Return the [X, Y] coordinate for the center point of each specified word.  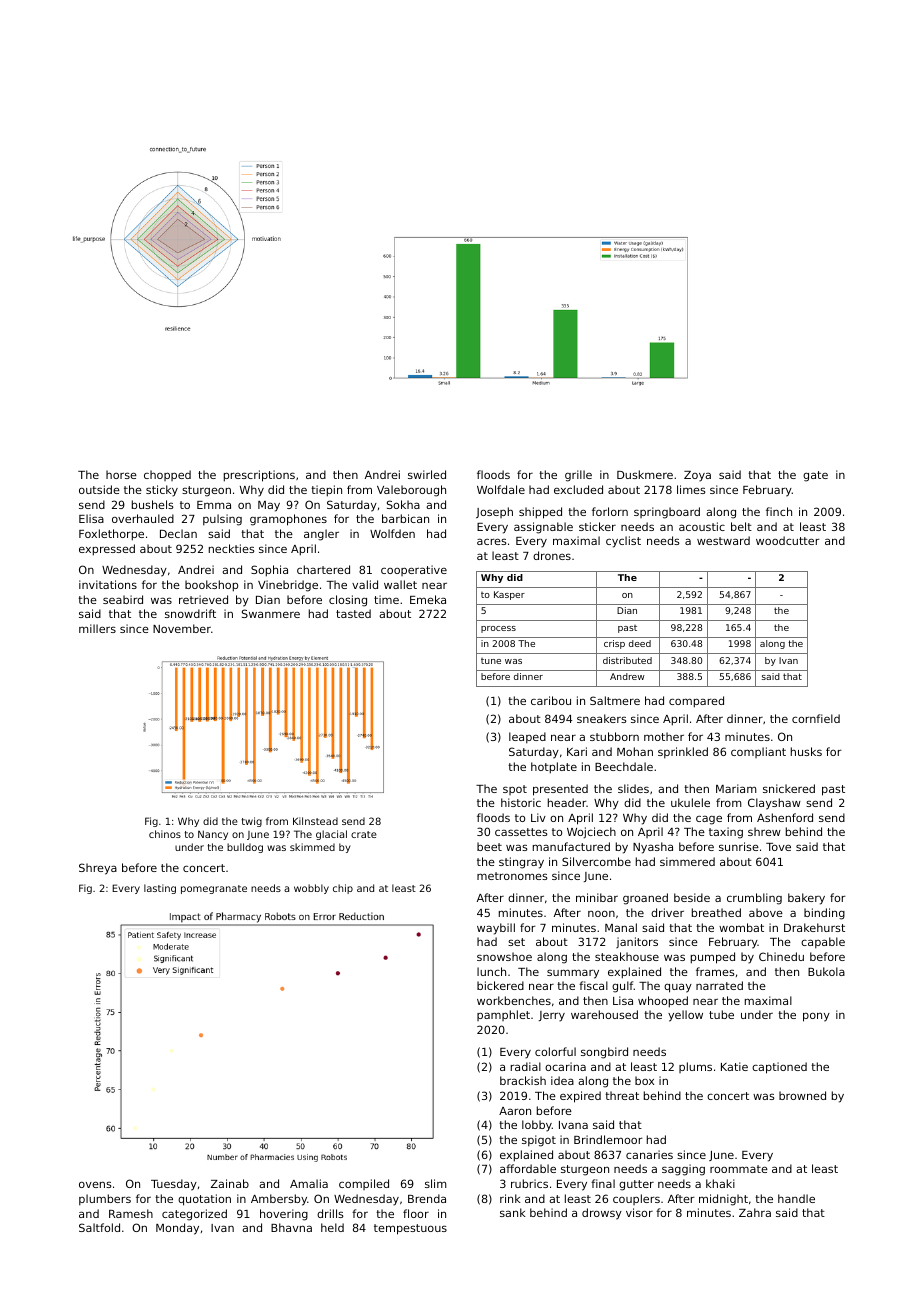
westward [723, 540]
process [498, 629]
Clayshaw [774, 804]
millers [97, 628]
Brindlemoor [608, 1139]
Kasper [509, 595]
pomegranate [214, 889]
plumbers [105, 1200]
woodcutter [788, 540]
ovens [95, 1184]
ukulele [690, 802]
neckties [232, 548]
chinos [165, 834]
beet [489, 846]
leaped [527, 738]
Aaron [515, 1111]
